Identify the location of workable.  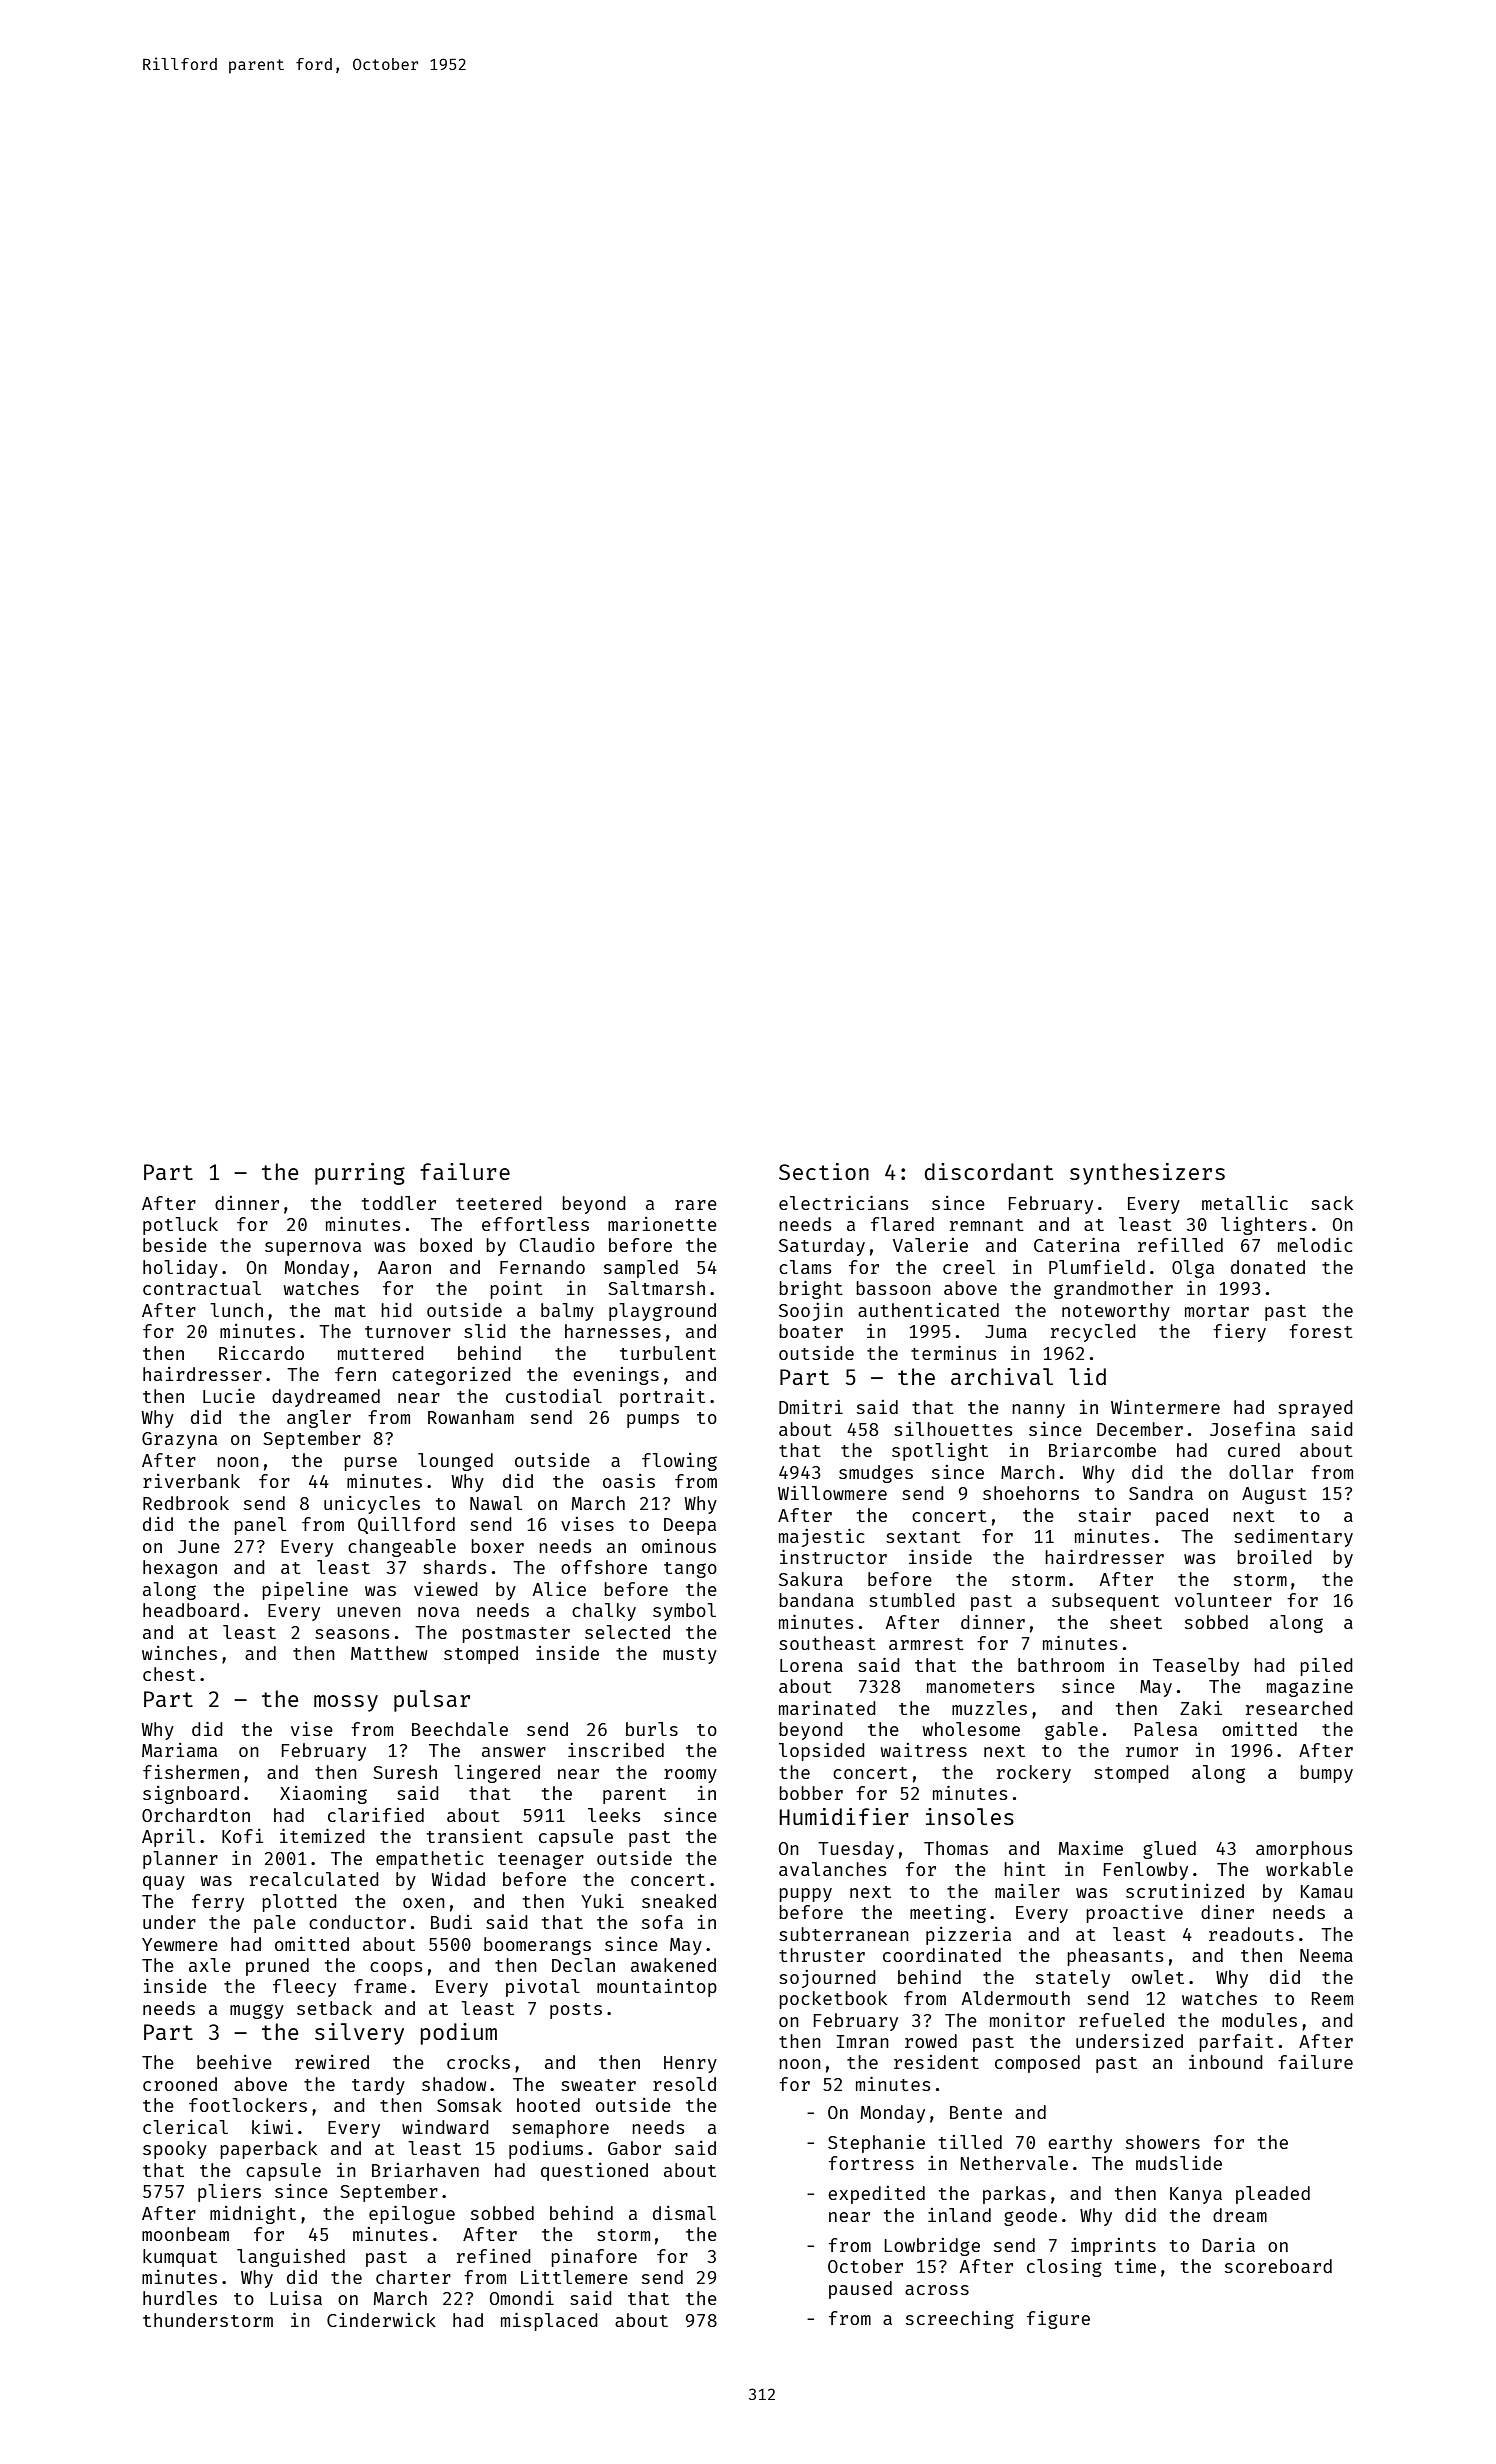
(1309, 1869).
